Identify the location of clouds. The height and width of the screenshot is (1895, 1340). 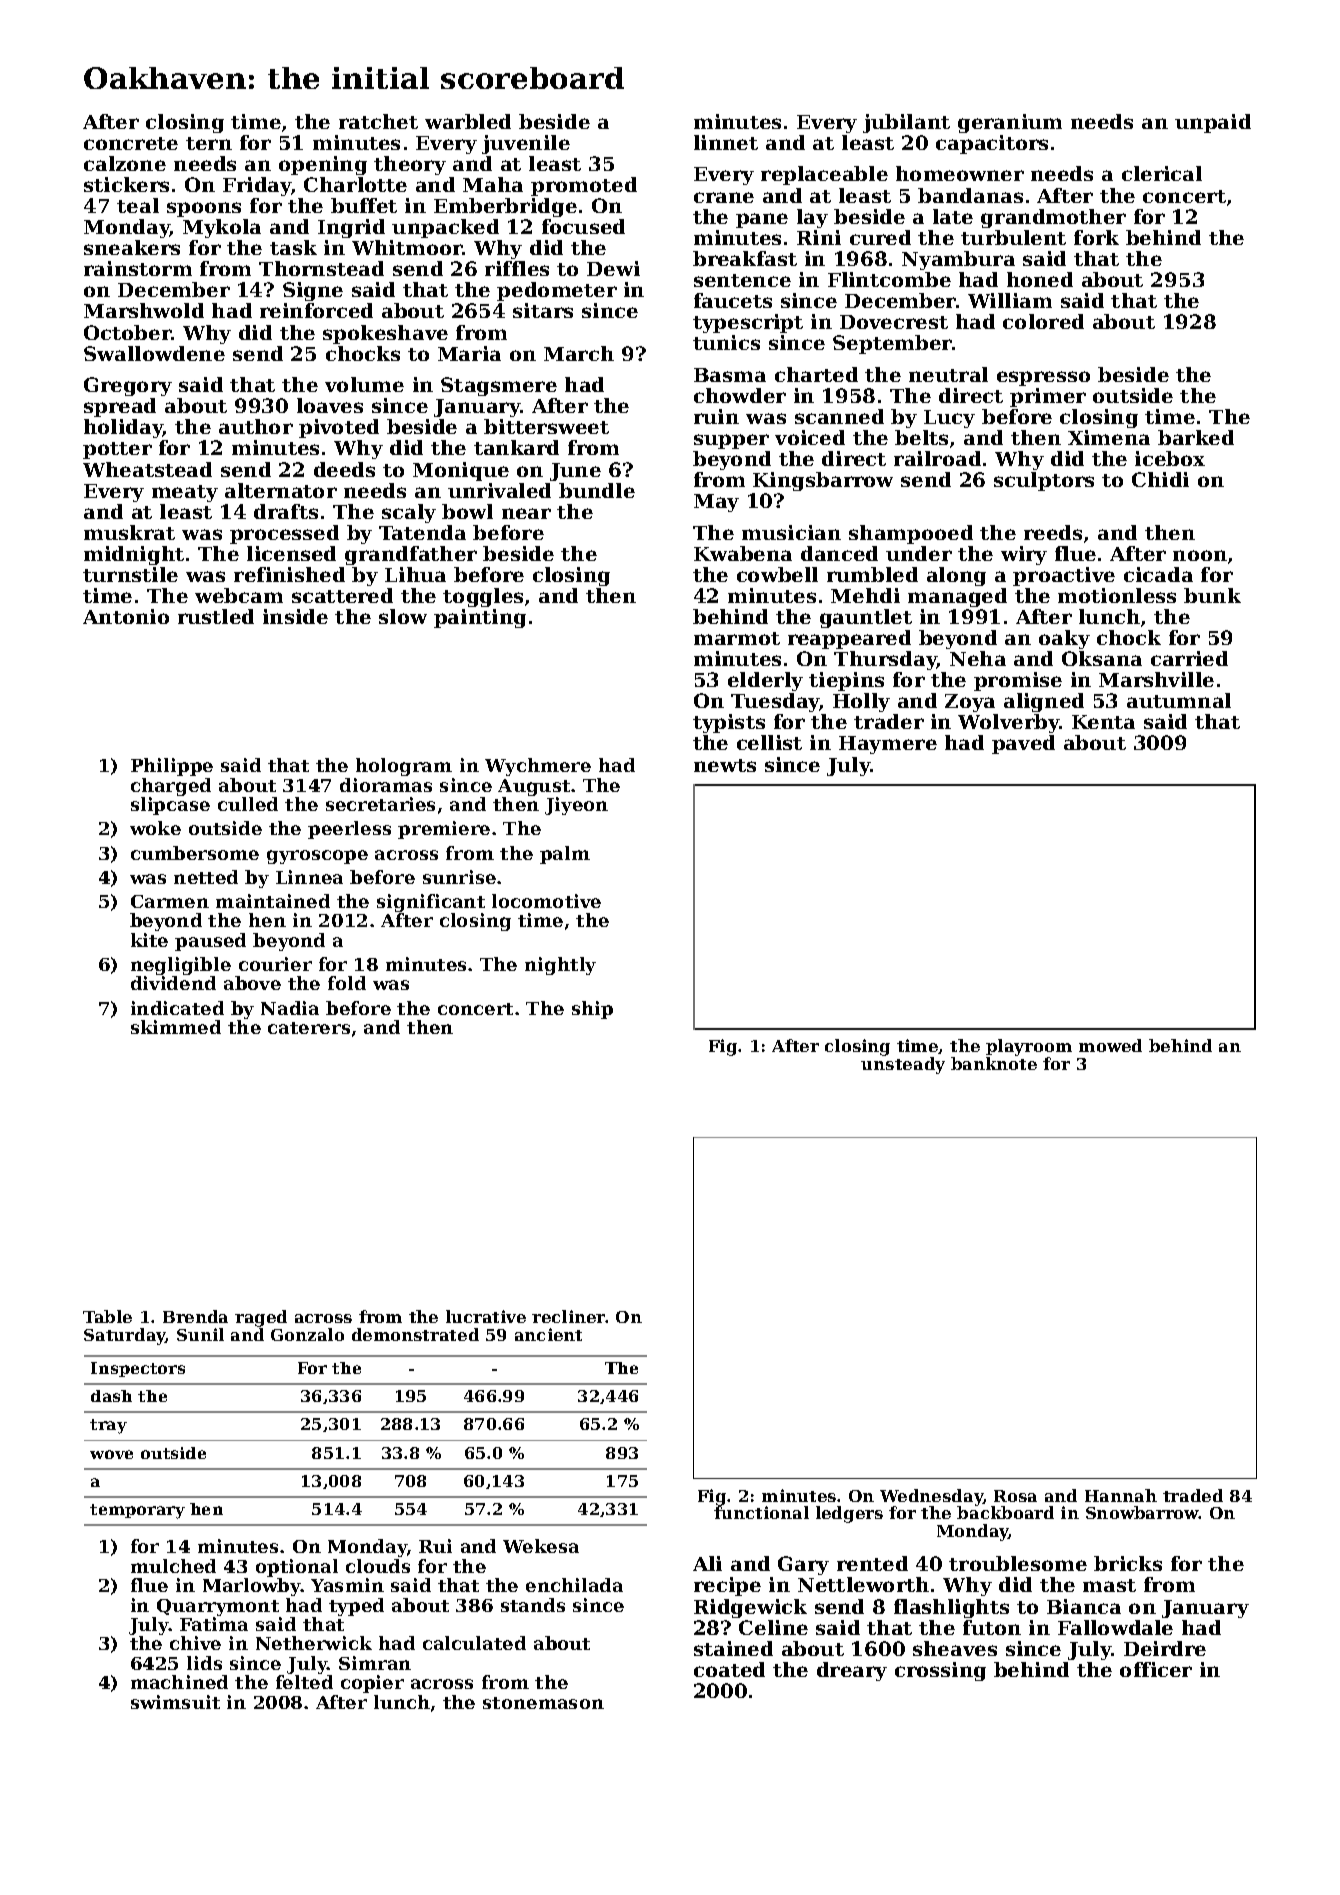
(378, 1566).
